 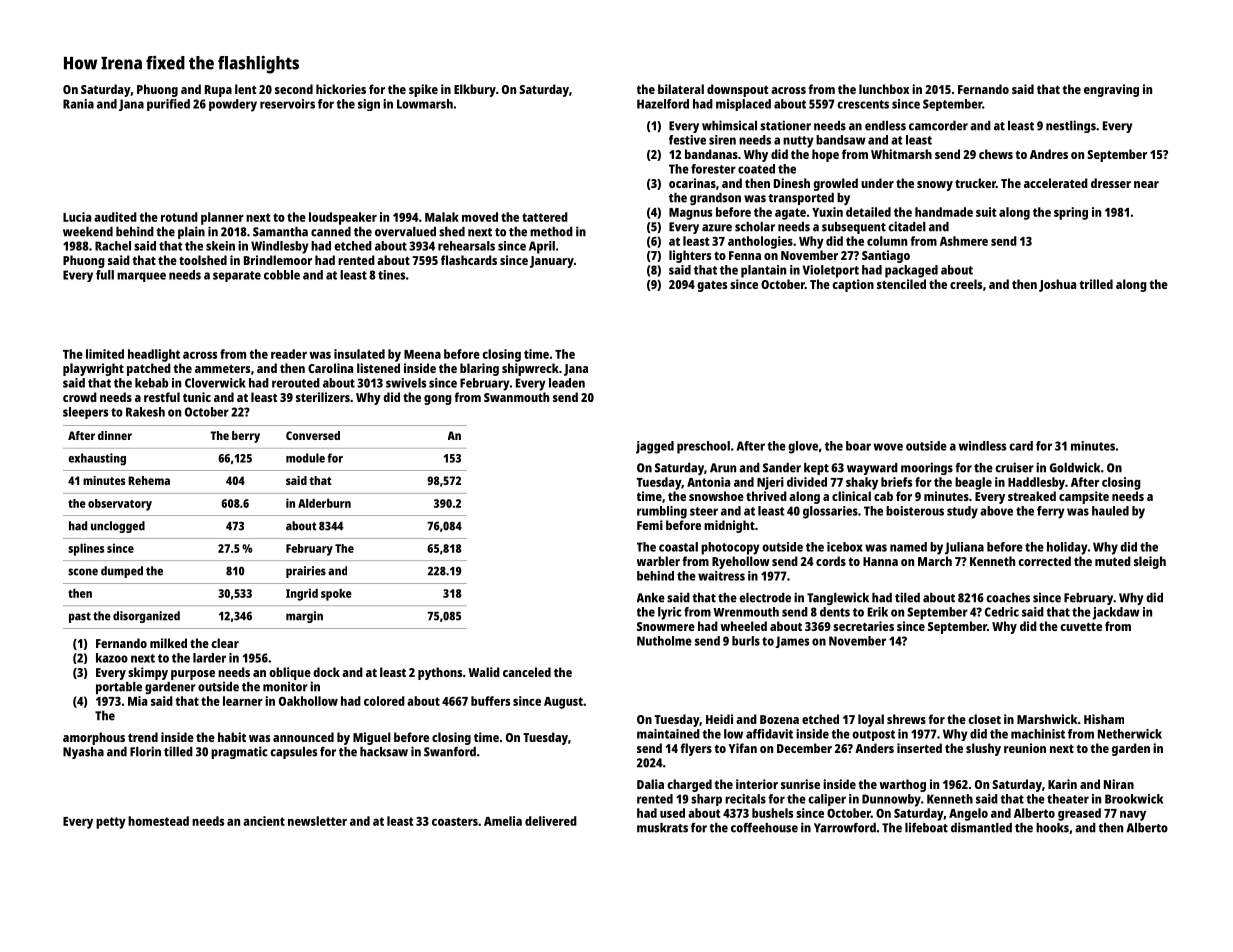 I want to click on homestead, so click(x=158, y=821).
